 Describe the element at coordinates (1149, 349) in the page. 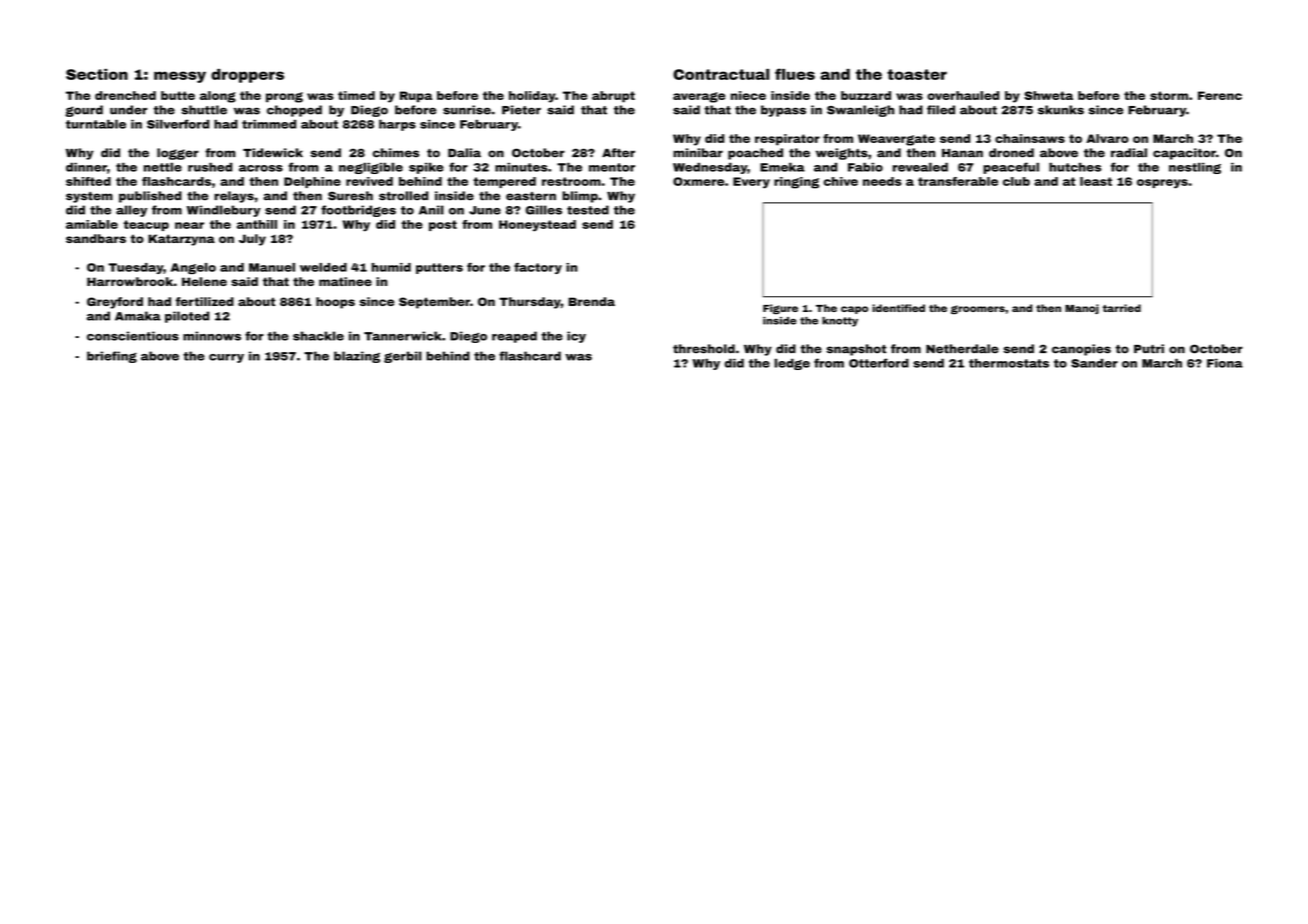

I see `Putri` at that location.
